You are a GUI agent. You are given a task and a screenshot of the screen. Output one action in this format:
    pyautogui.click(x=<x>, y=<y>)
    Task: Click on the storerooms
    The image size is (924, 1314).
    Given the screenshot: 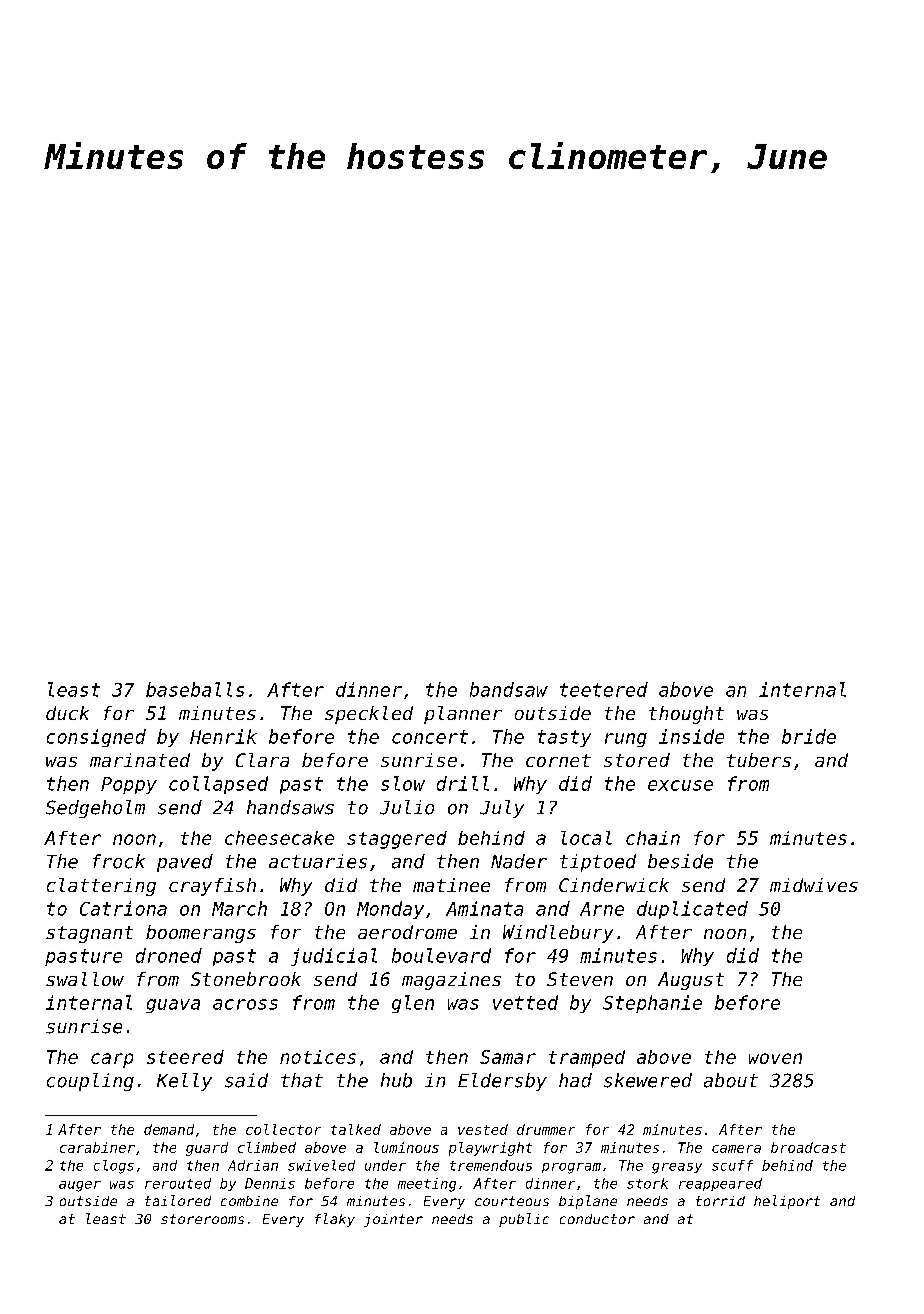 What is the action you would take?
    pyautogui.click(x=202, y=1219)
